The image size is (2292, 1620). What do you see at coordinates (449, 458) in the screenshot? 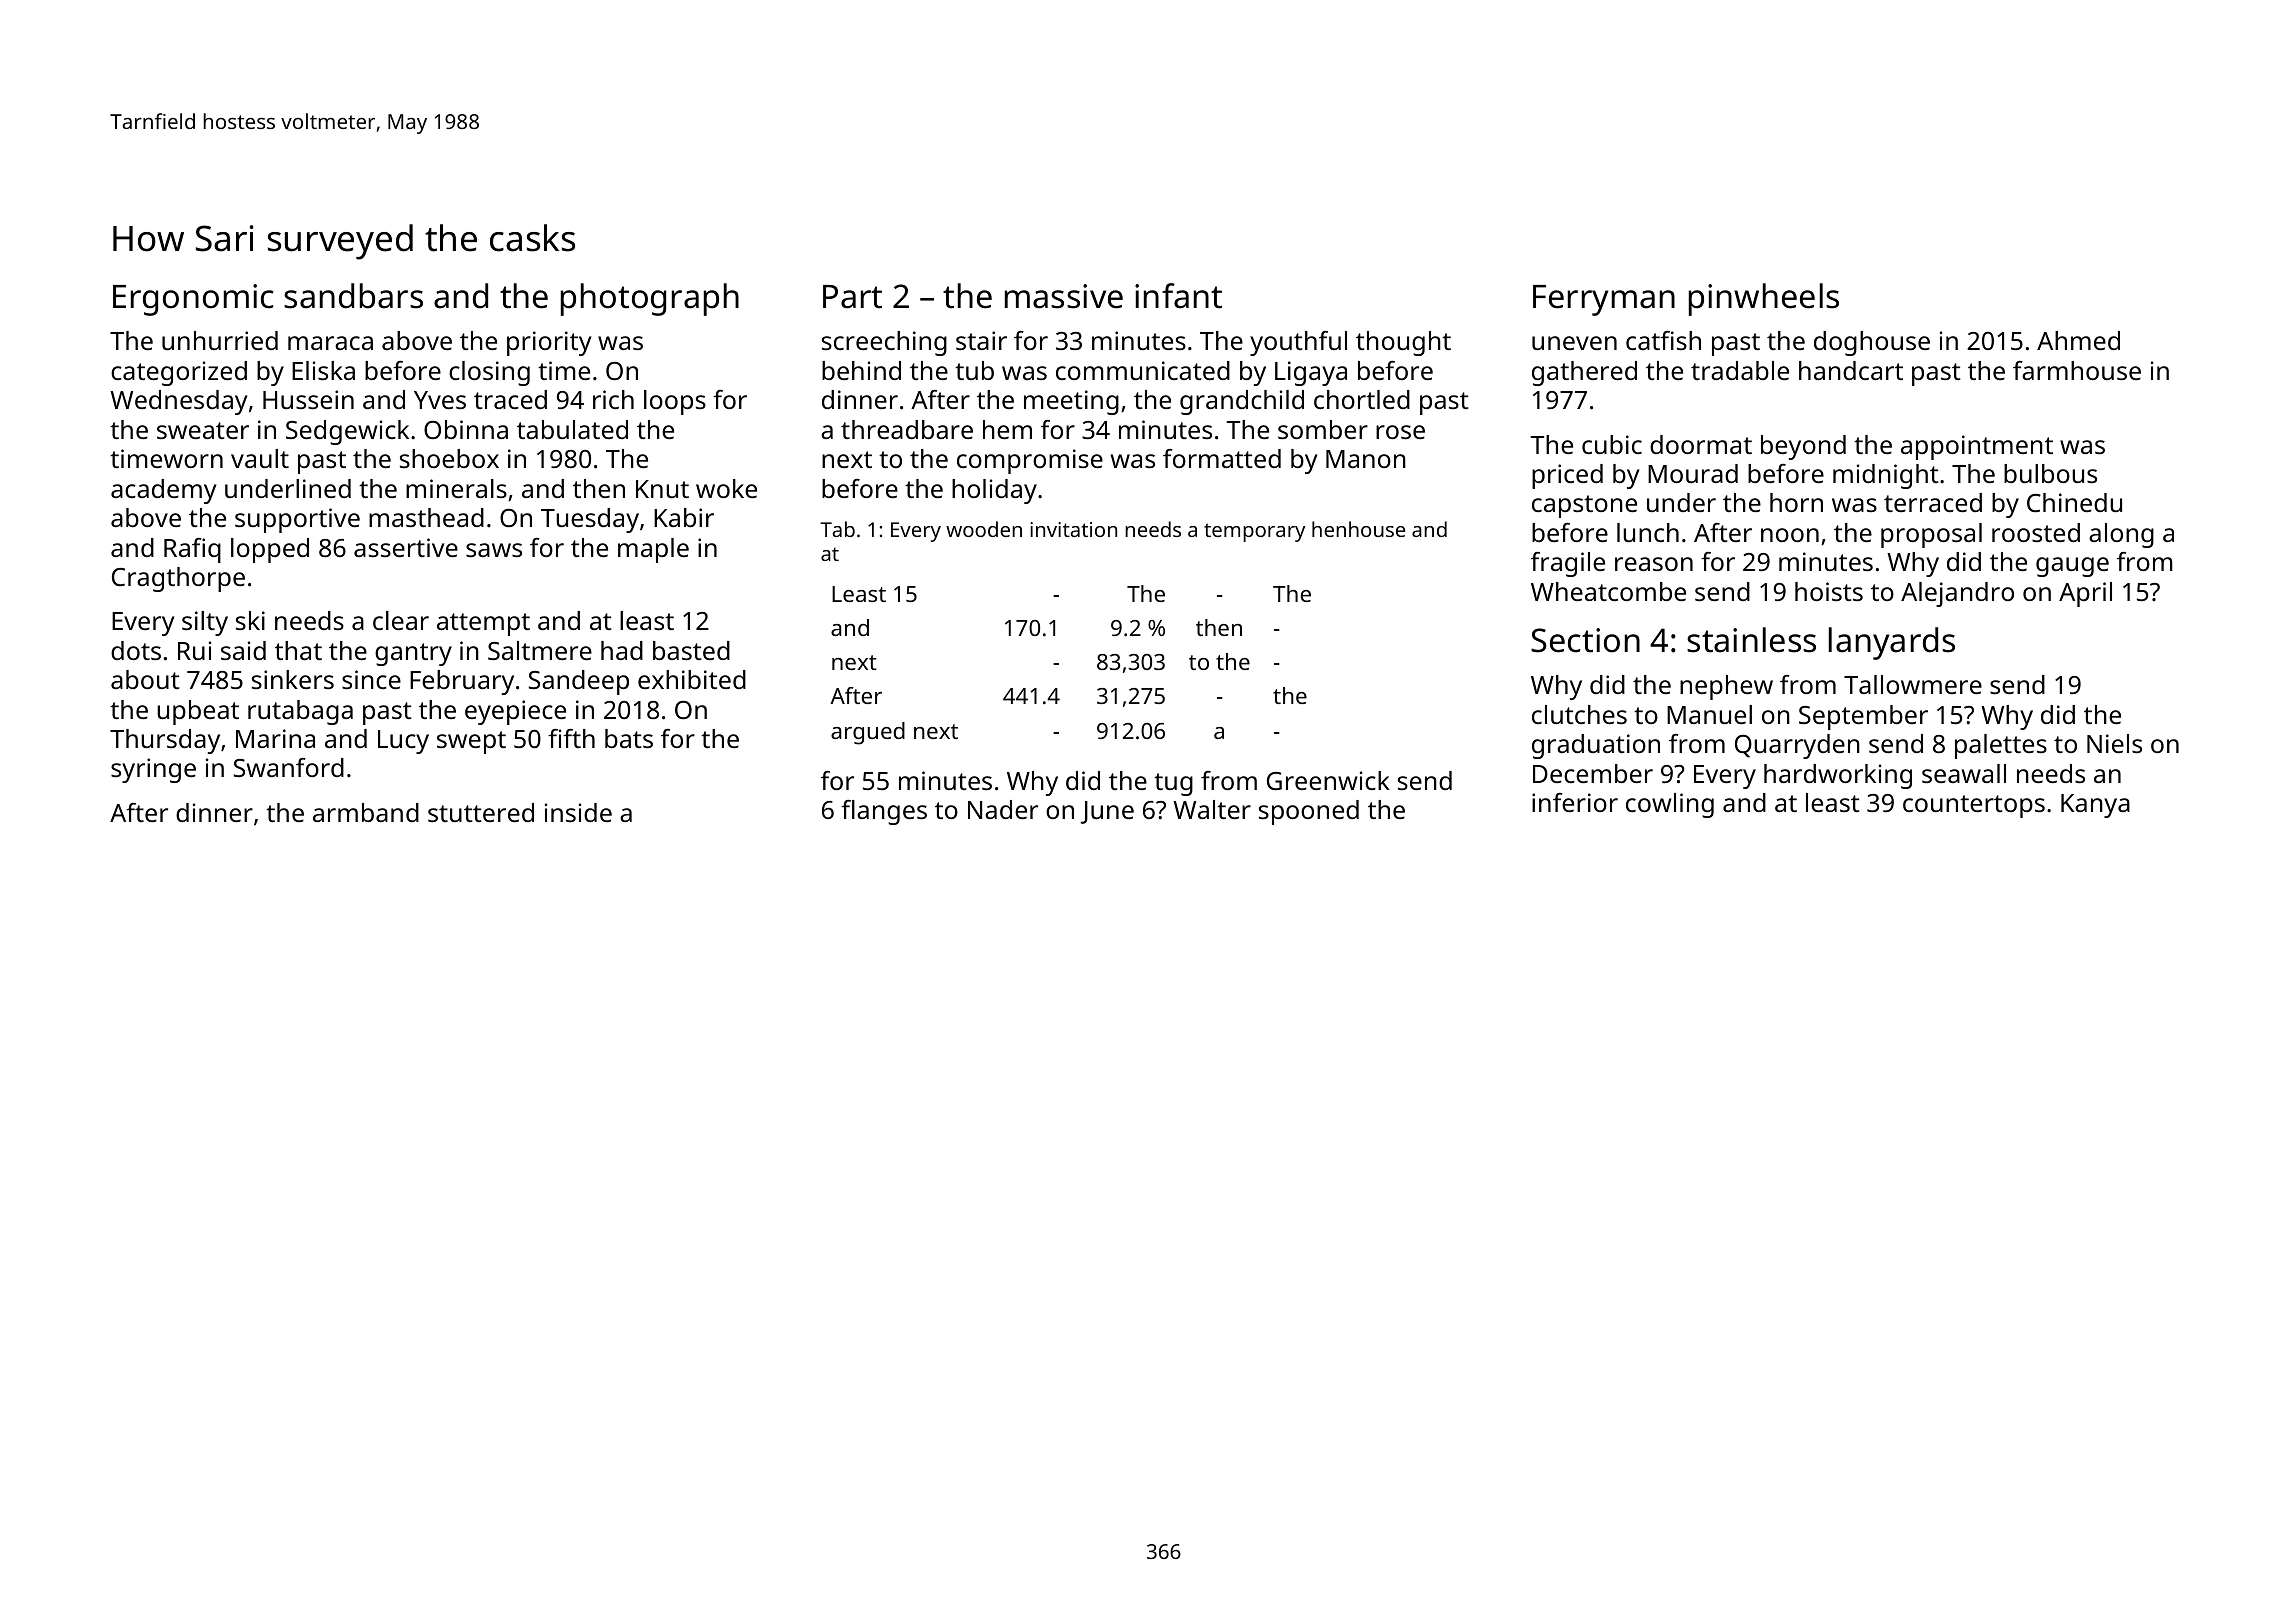
I see `shoebox` at bounding box center [449, 458].
